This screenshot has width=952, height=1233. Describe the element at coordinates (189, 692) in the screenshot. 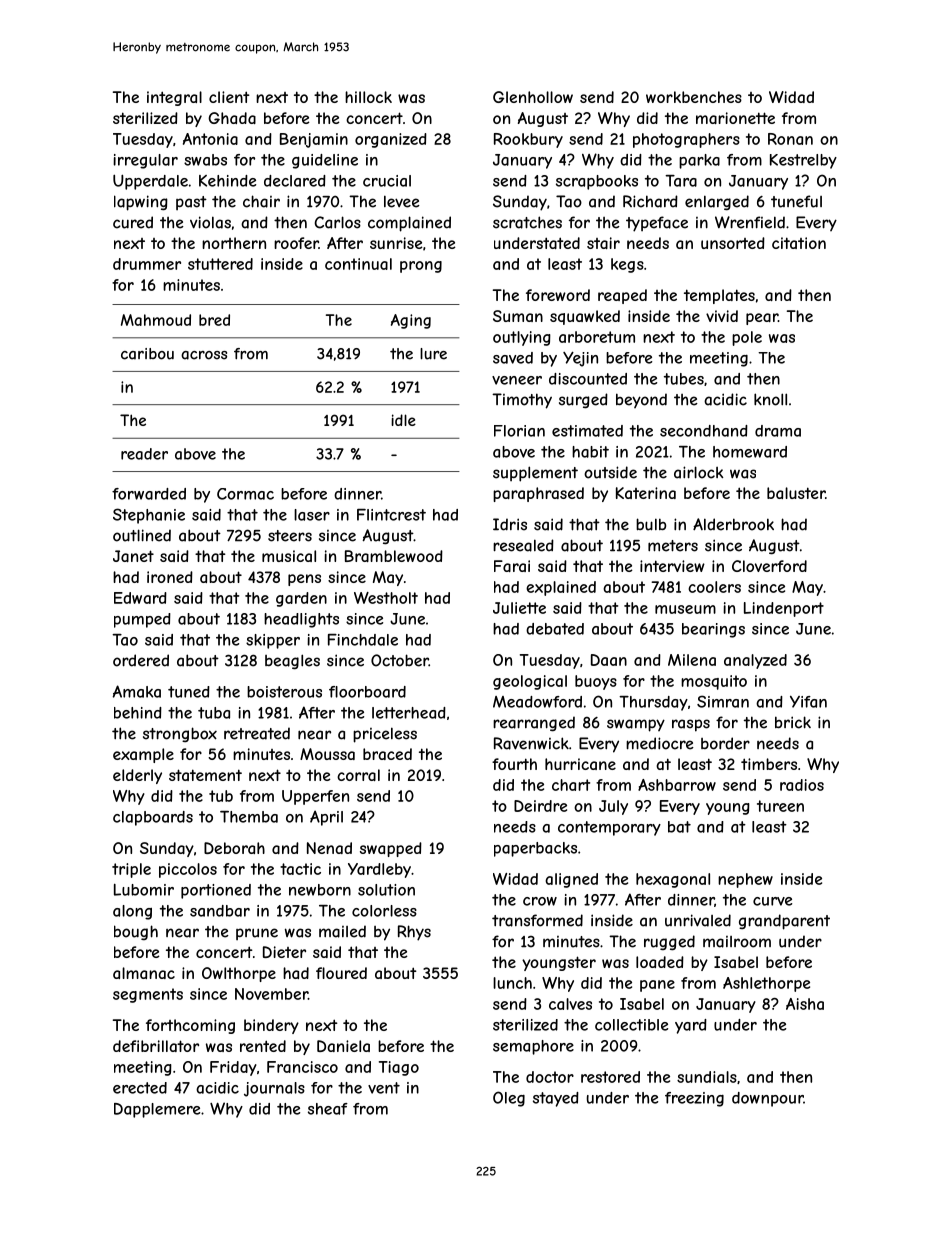

I see `tuned` at that location.
